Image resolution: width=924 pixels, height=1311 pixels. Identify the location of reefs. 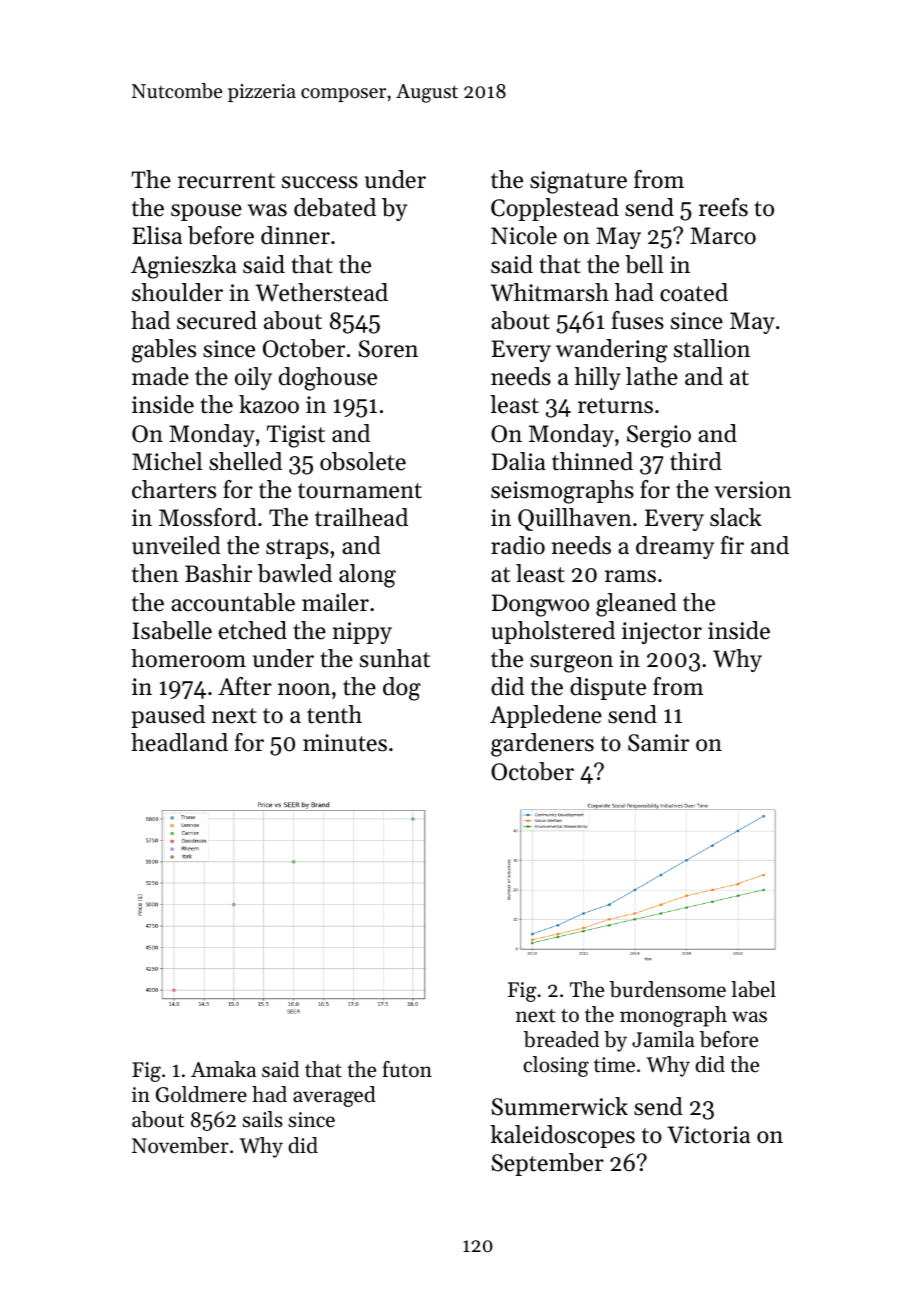
(723, 207).
